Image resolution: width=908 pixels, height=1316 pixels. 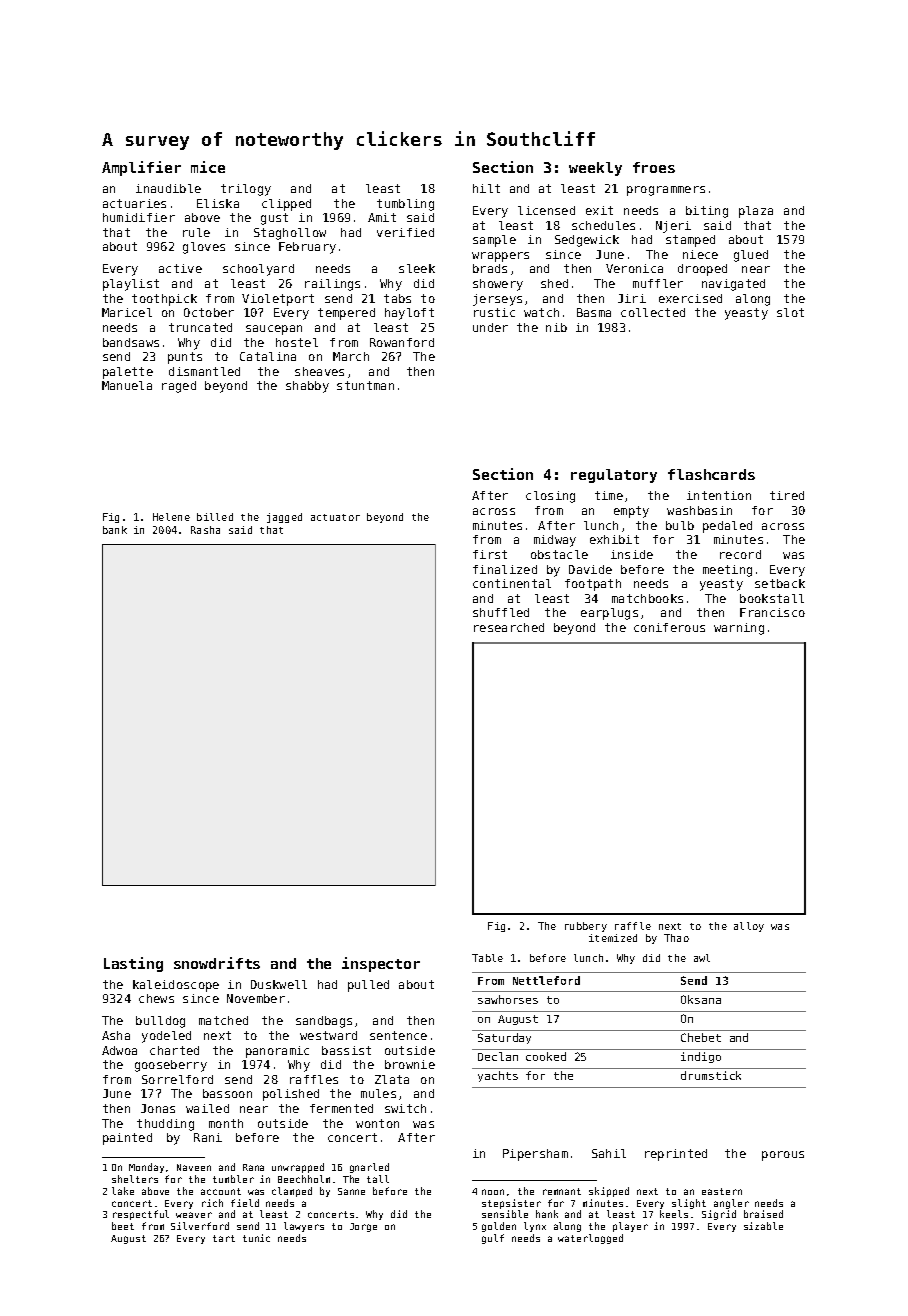 What do you see at coordinates (217, 963) in the screenshot?
I see `snowdrifts` at bounding box center [217, 963].
